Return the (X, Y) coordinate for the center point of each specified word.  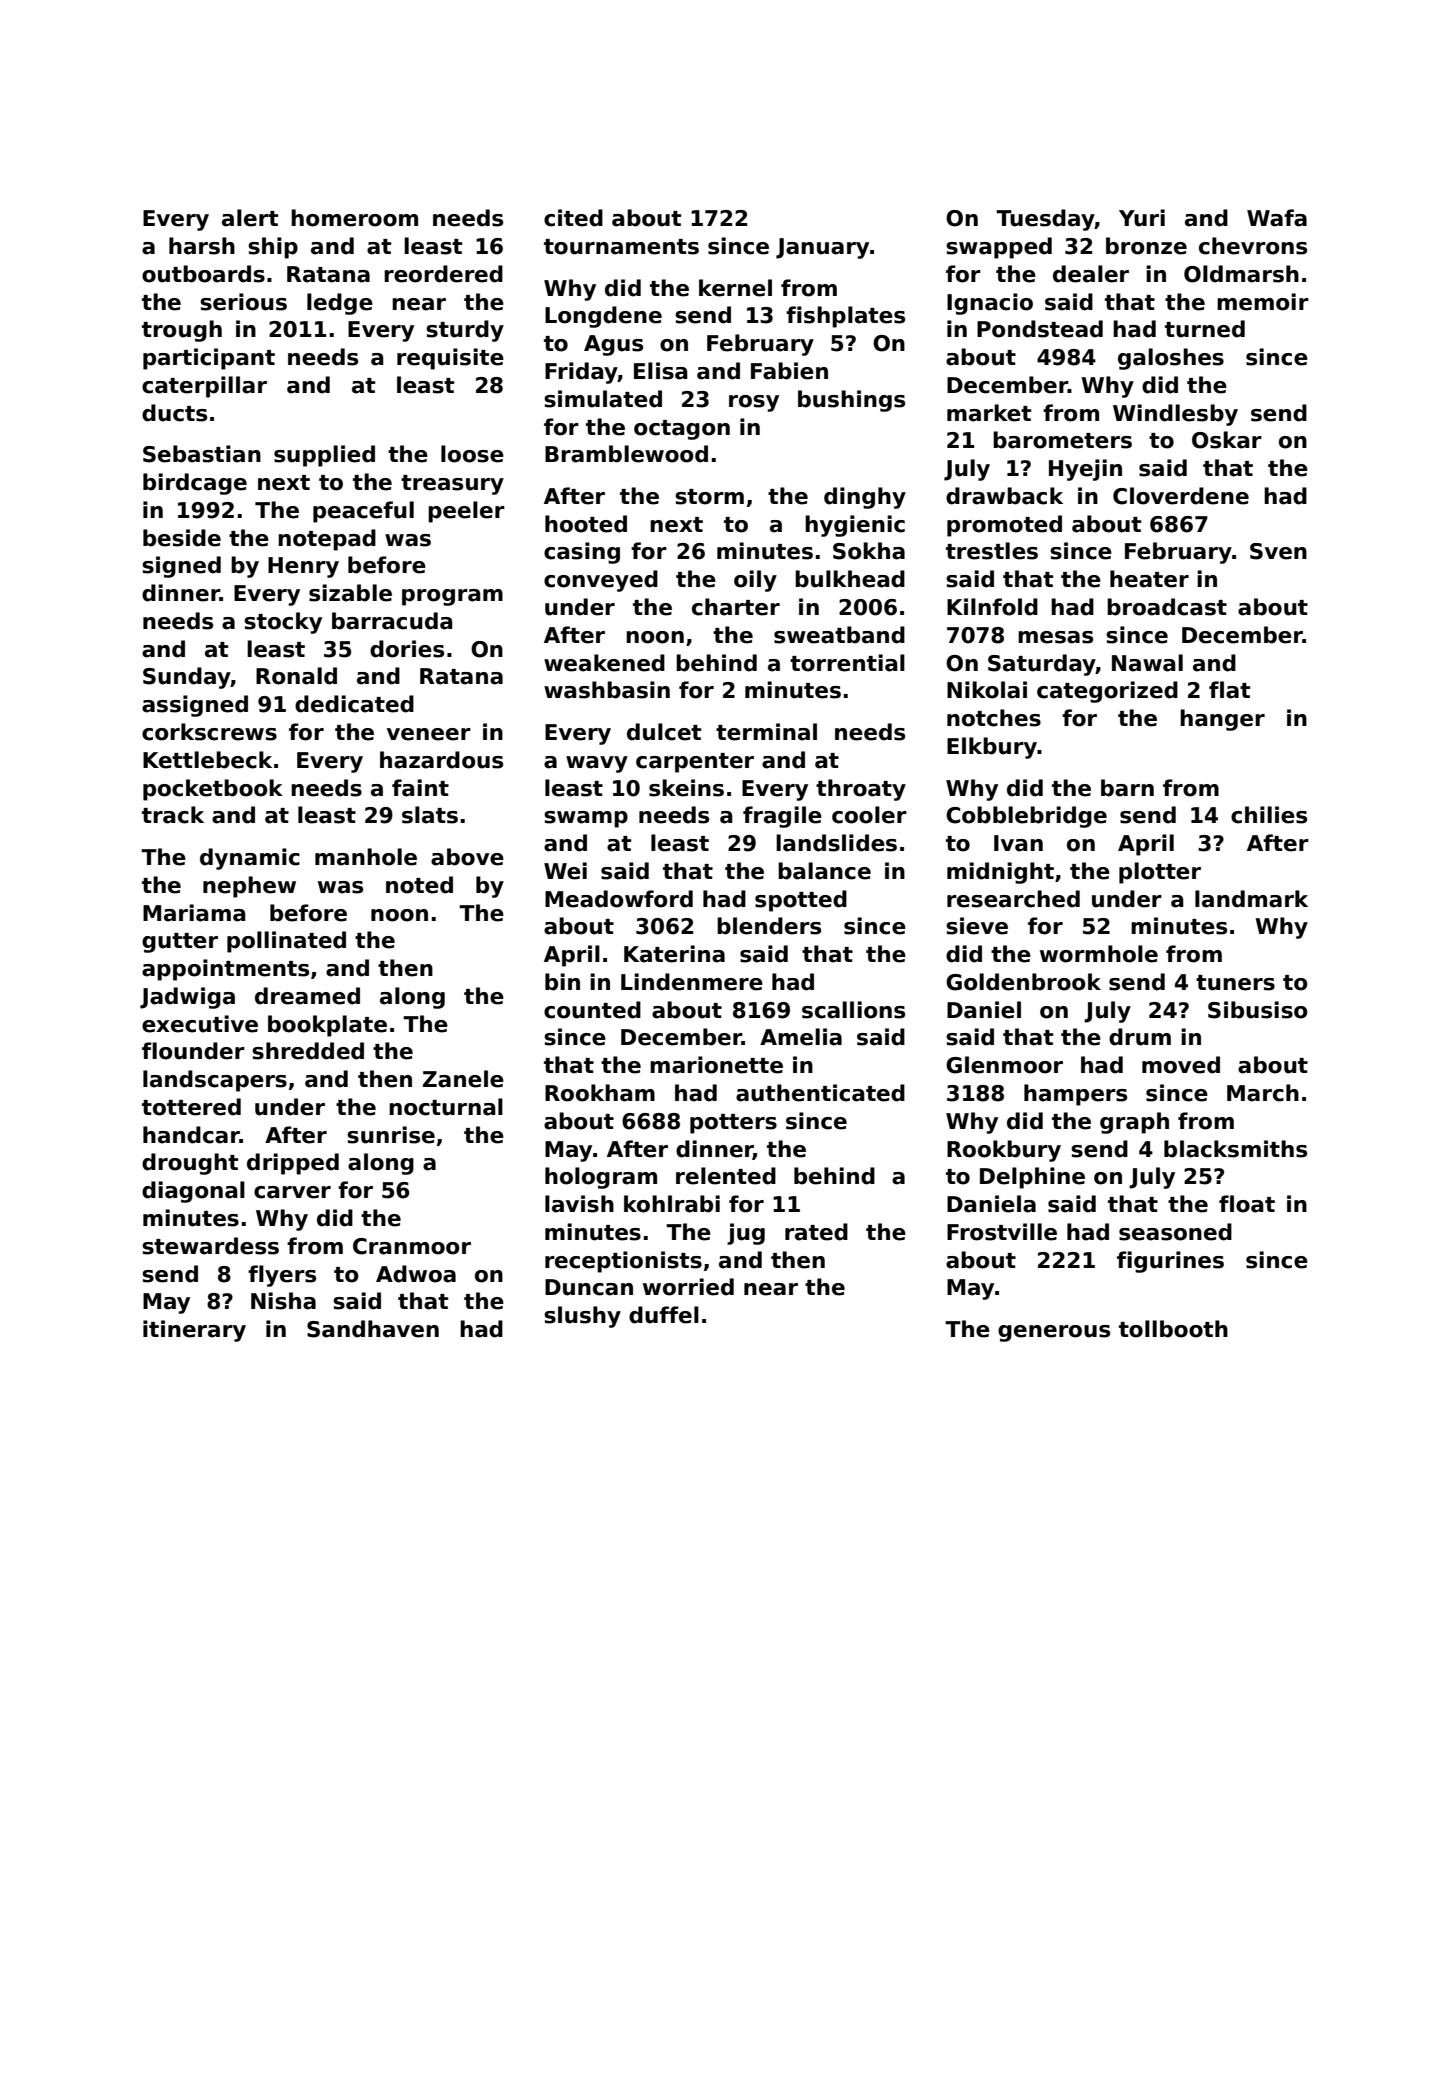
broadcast (1167, 607)
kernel (735, 288)
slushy (582, 1317)
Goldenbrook (1023, 982)
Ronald (296, 676)
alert (250, 218)
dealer (1091, 274)
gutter (180, 943)
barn (1127, 788)
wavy (597, 764)
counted (592, 1010)
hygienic (855, 526)
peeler (466, 512)
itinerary (194, 1331)
